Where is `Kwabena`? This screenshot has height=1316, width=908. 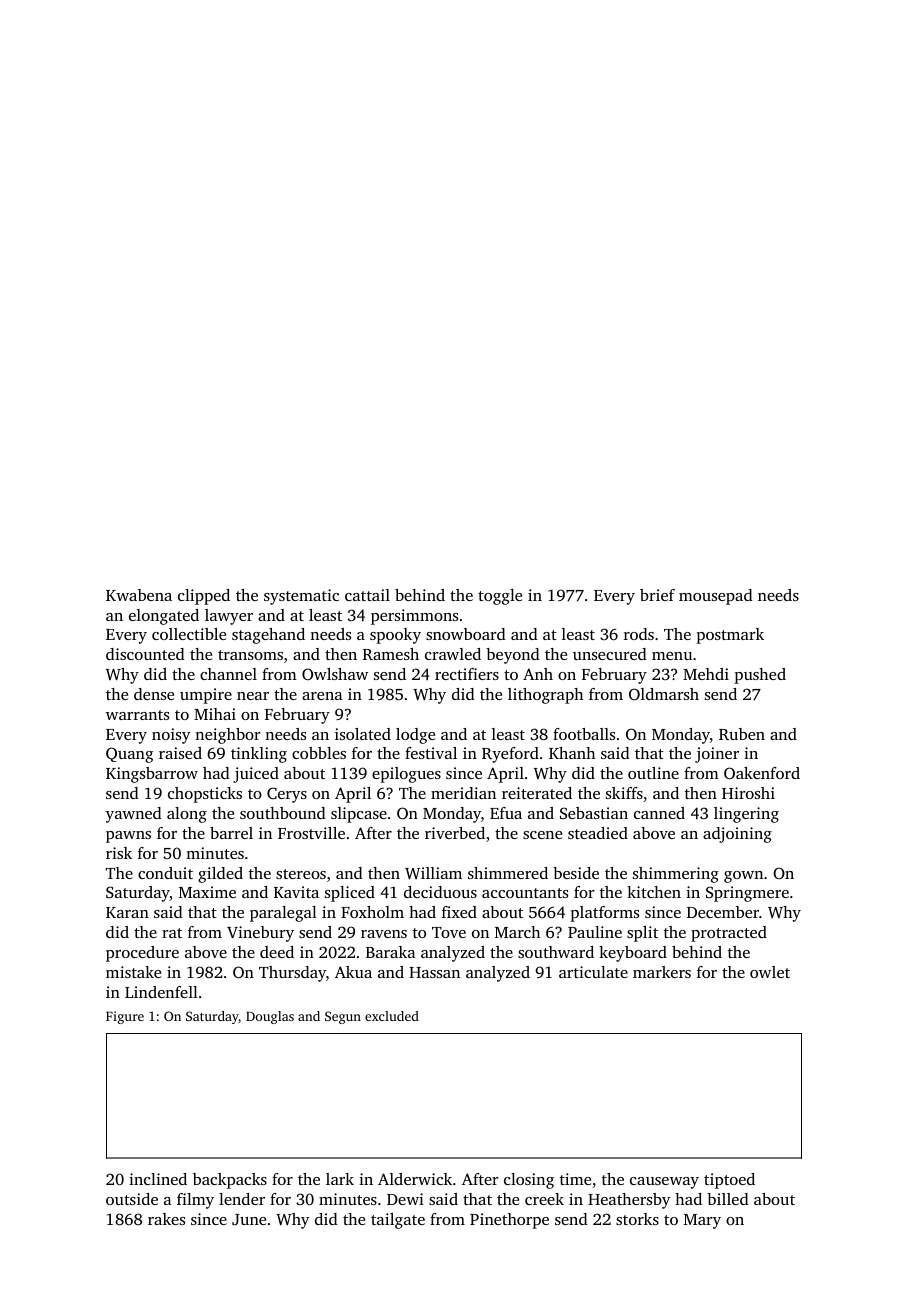
Kwabena is located at coordinates (139, 595).
